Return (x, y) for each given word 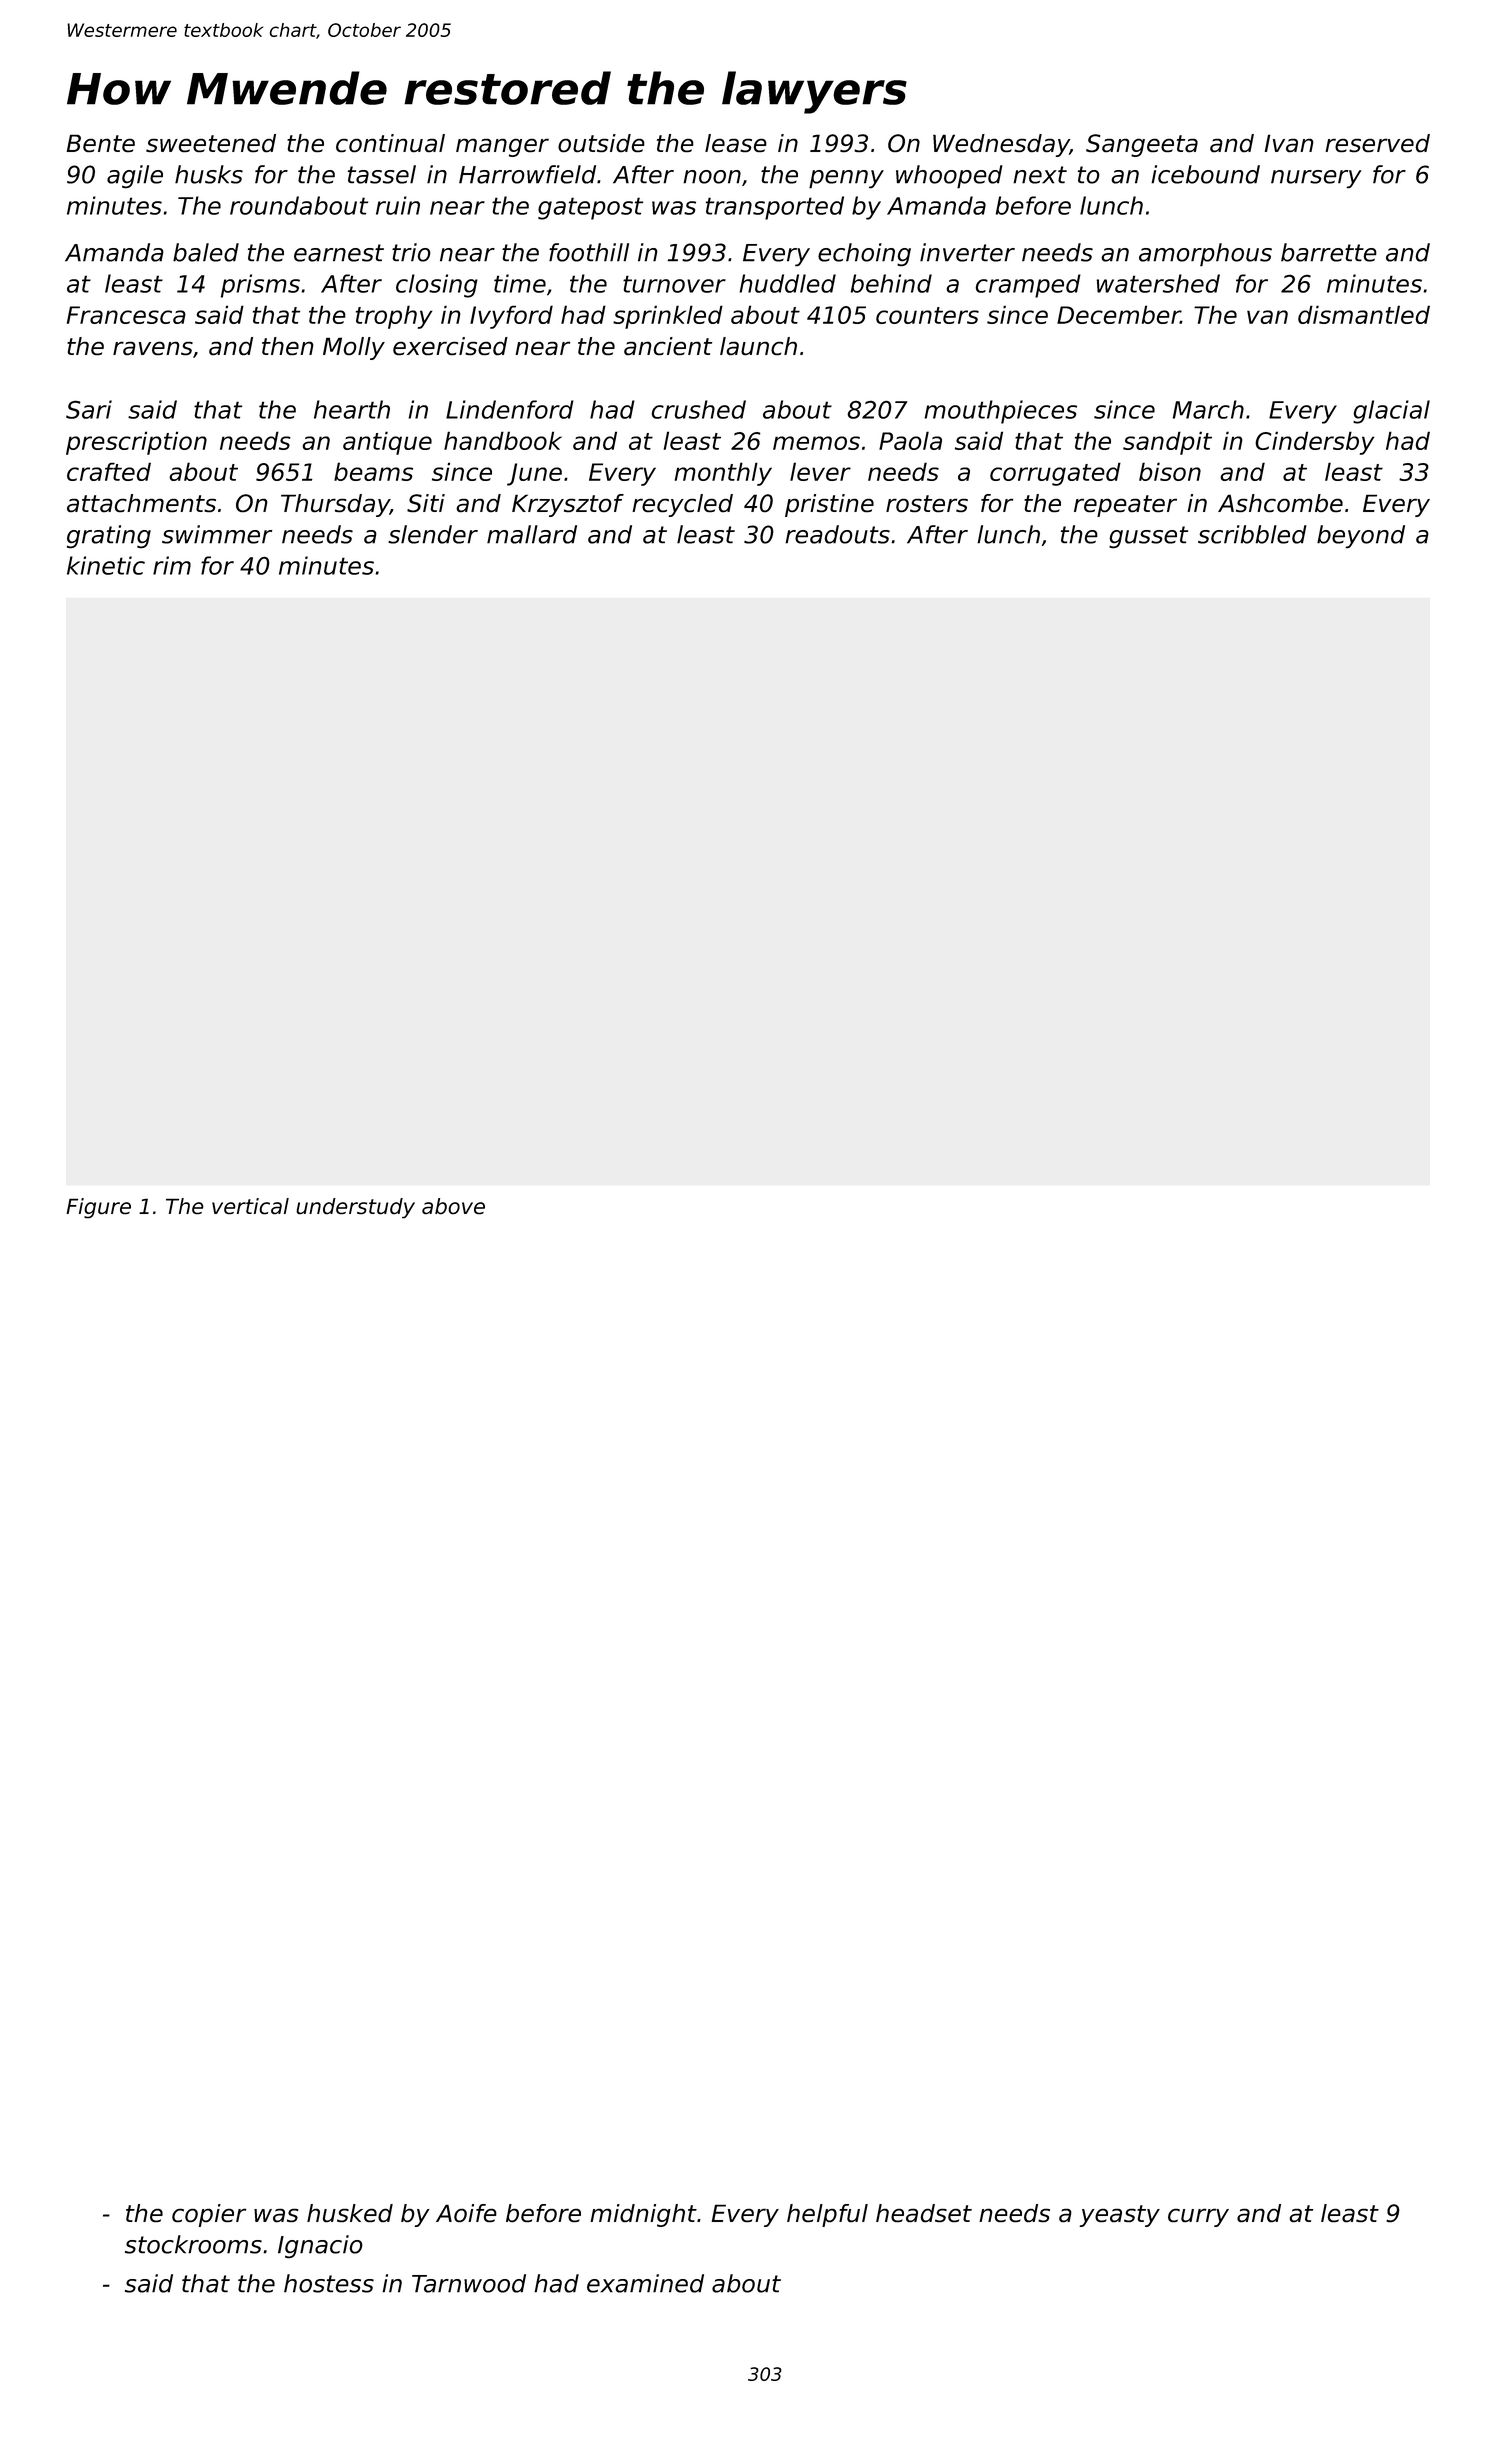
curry (1198, 2217)
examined (645, 2283)
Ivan (1289, 143)
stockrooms (193, 2244)
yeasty (1119, 2216)
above (453, 1206)
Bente (101, 143)
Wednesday (1001, 145)
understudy (355, 1208)
